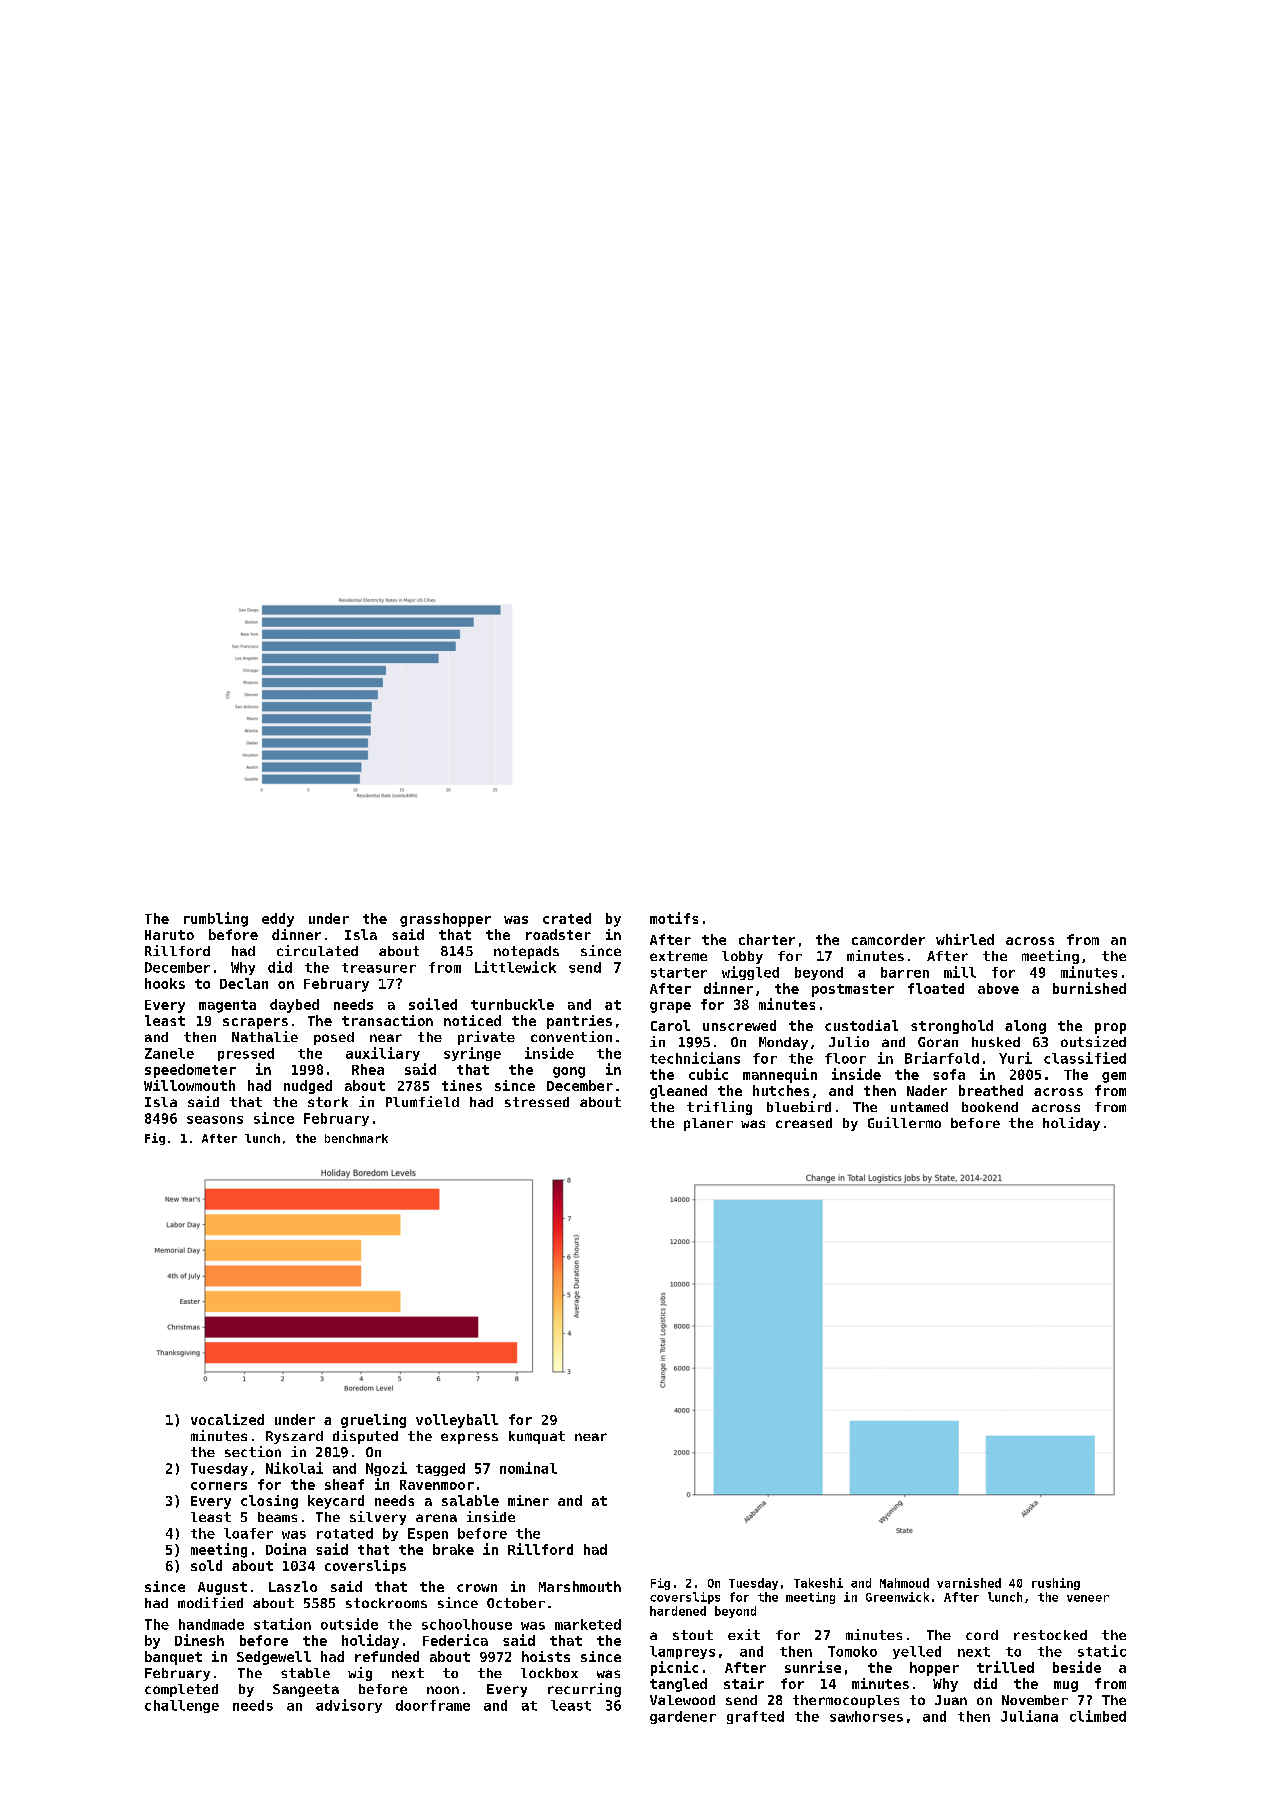  I want to click on grueling, so click(373, 1421).
